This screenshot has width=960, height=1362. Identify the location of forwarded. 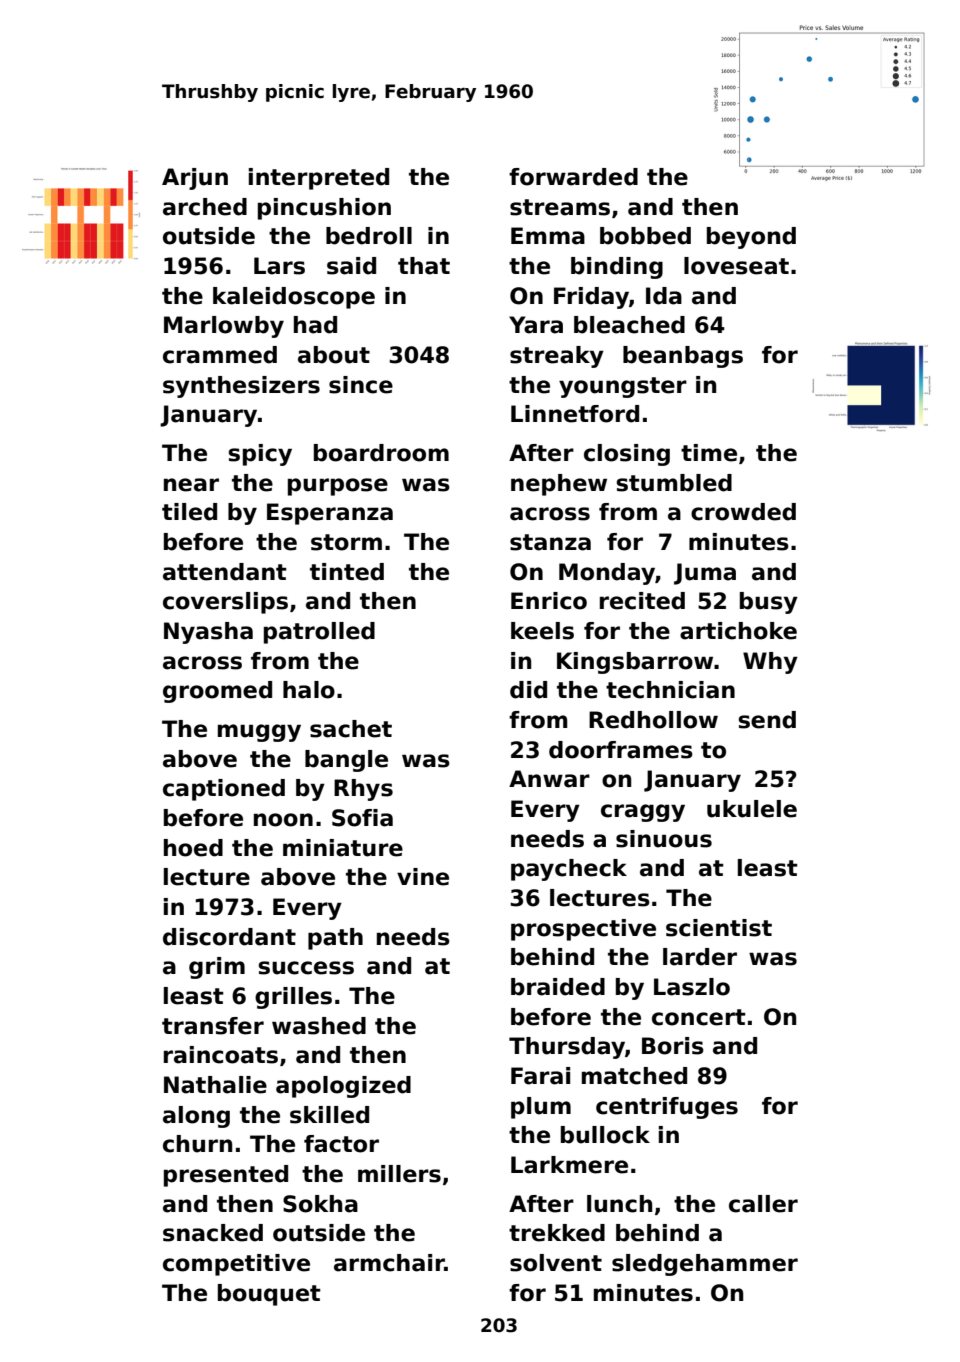
(573, 177).
